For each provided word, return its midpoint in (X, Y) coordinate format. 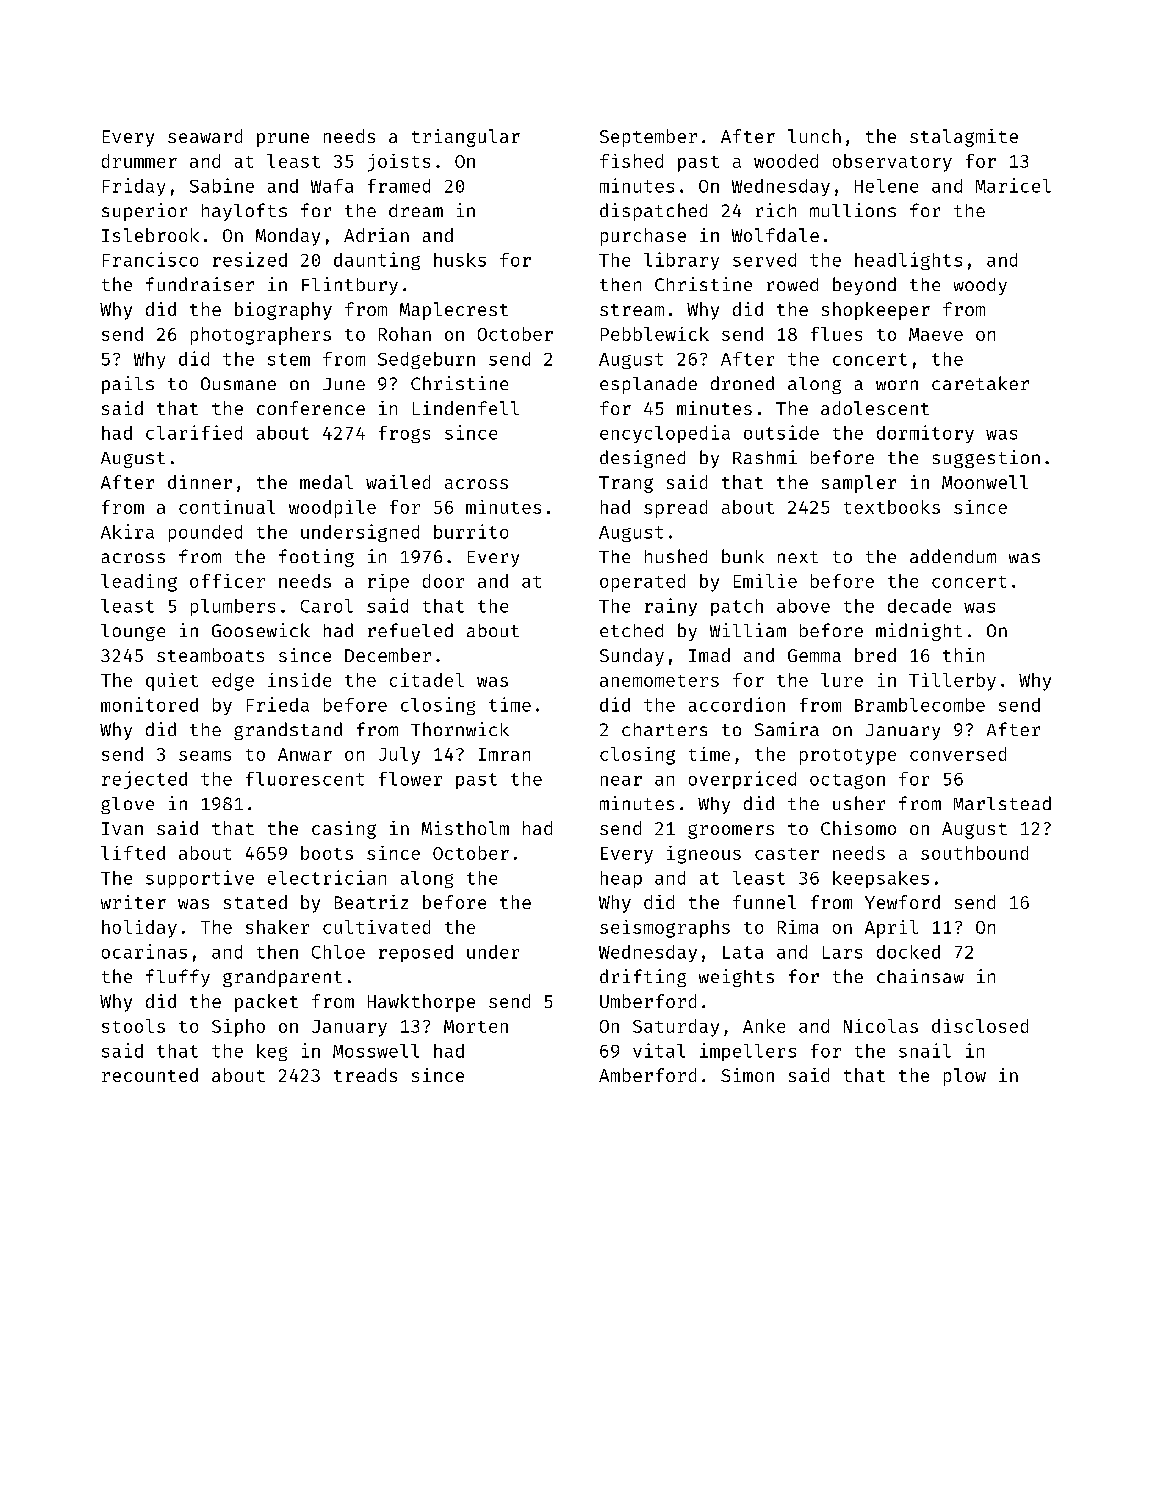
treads (365, 1075)
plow (965, 1077)
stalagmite (964, 138)
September (648, 138)
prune (283, 140)
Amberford (647, 1075)
